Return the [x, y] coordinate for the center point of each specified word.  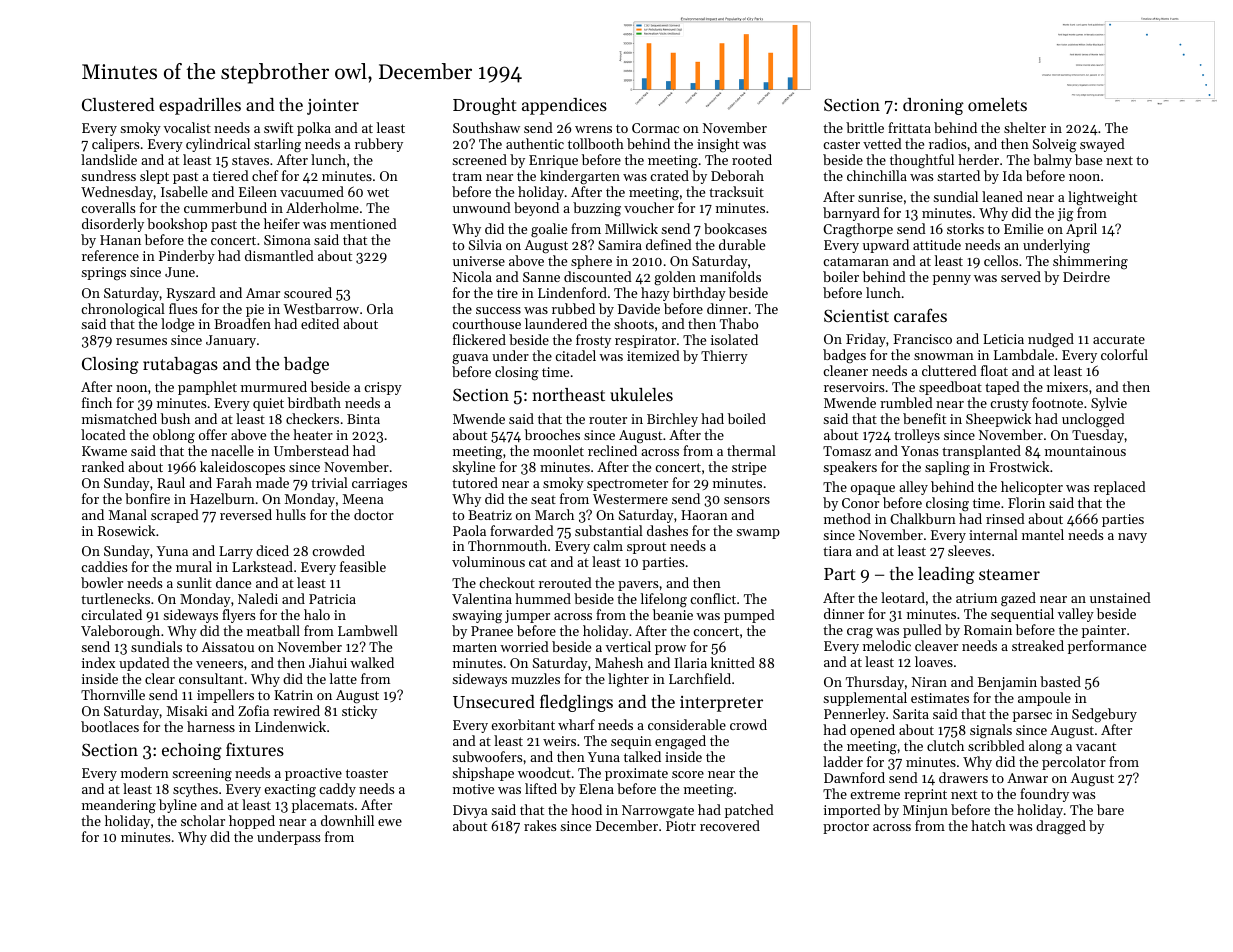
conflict [713, 598]
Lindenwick [290, 726]
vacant [1096, 746]
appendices [564, 106]
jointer [333, 107]
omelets [997, 104]
